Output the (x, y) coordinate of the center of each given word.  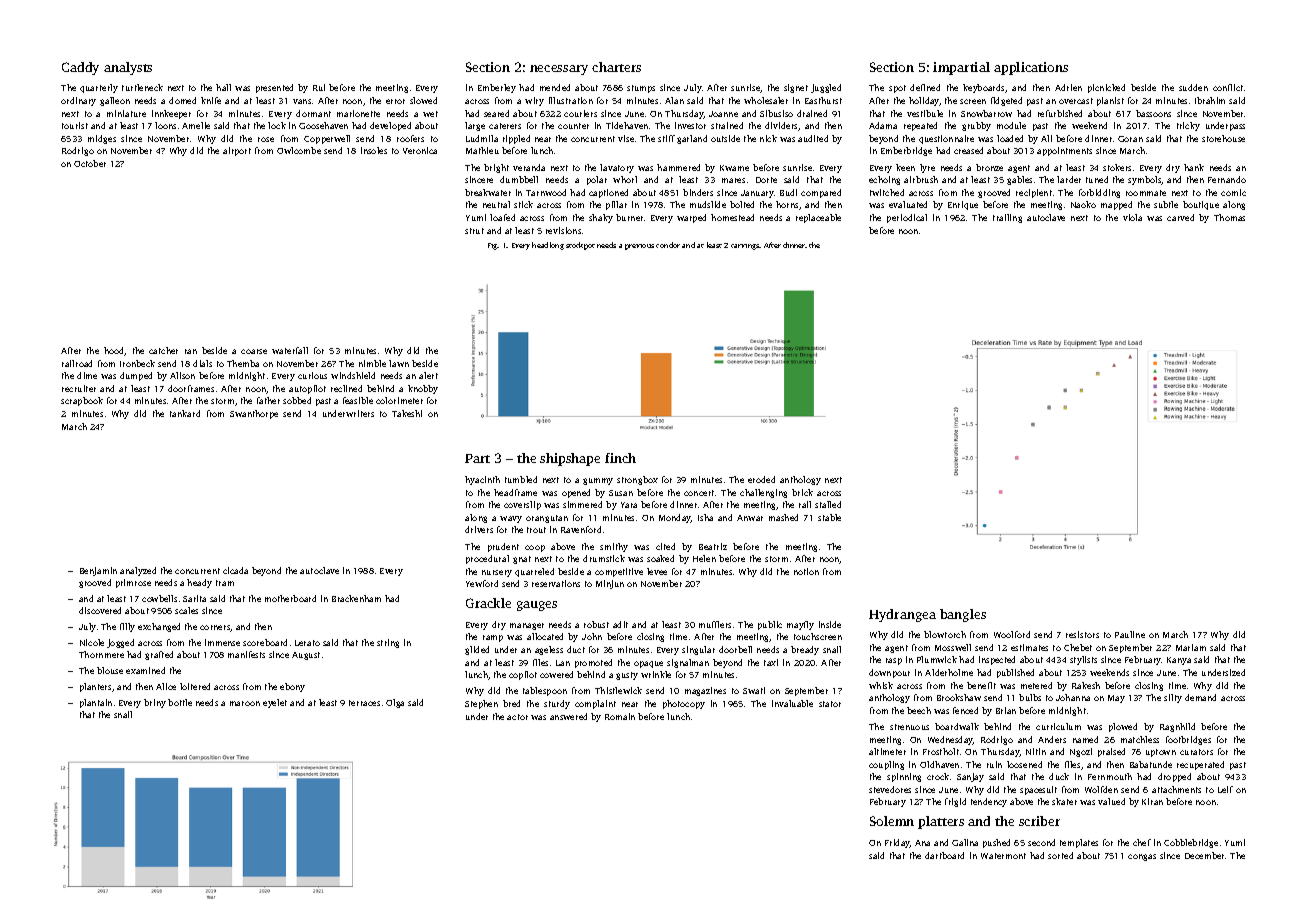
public (770, 625)
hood (114, 351)
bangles (963, 615)
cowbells (159, 598)
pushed (996, 843)
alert (428, 375)
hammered (678, 167)
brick (802, 492)
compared (821, 193)
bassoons (1153, 113)
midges (102, 139)
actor (517, 717)
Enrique (963, 205)
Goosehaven (323, 125)
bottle (180, 702)
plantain (96, 703)
